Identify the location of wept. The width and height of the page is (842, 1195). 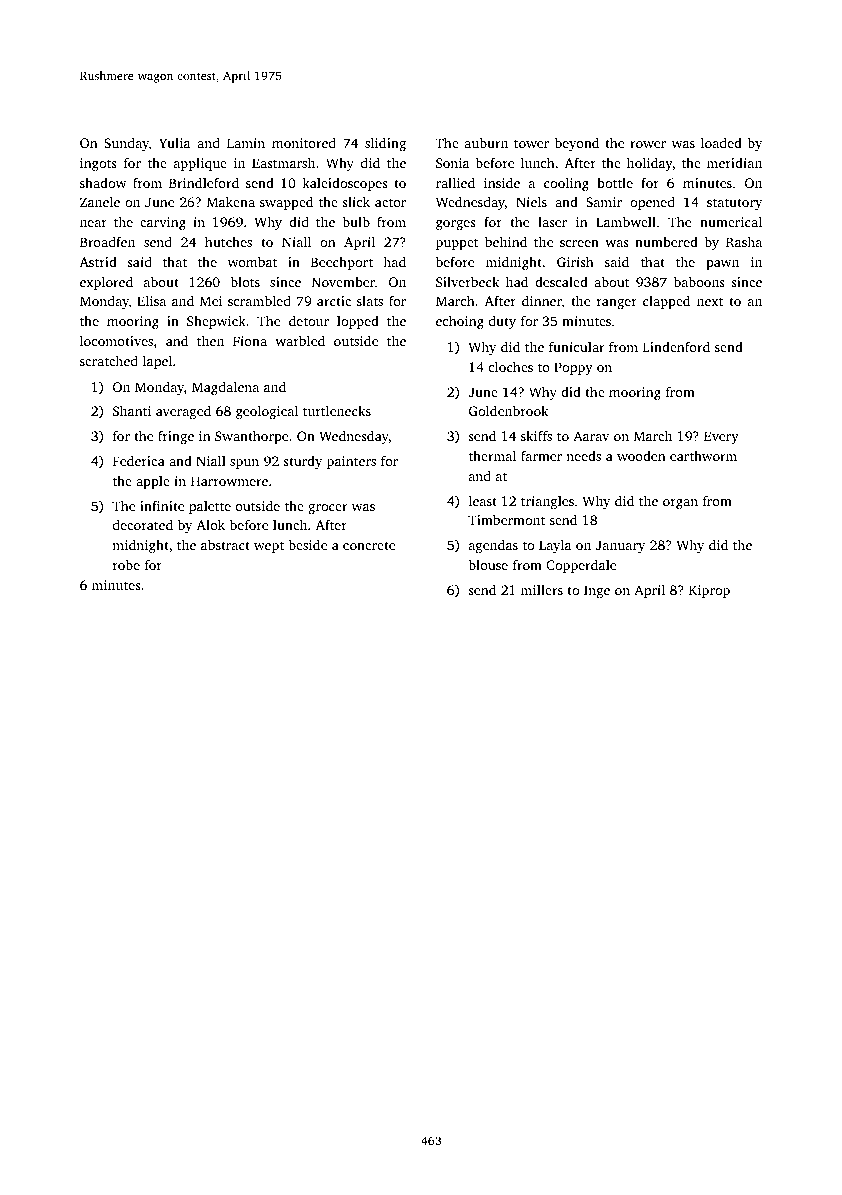
(269, 547).
